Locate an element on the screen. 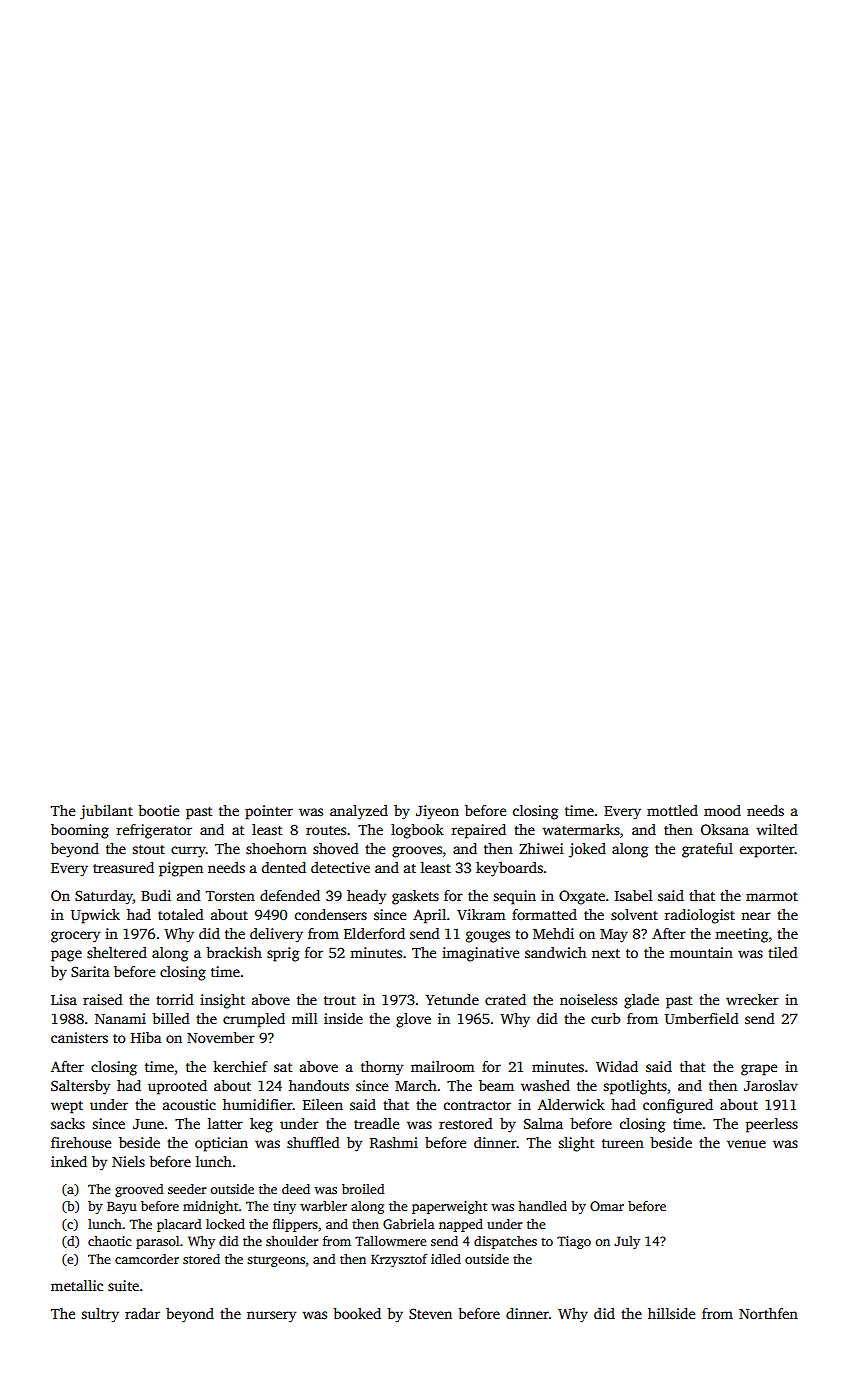 The height and width of the screenshot is (1400, 849). wrecker is located at coordinates (752, 999).
